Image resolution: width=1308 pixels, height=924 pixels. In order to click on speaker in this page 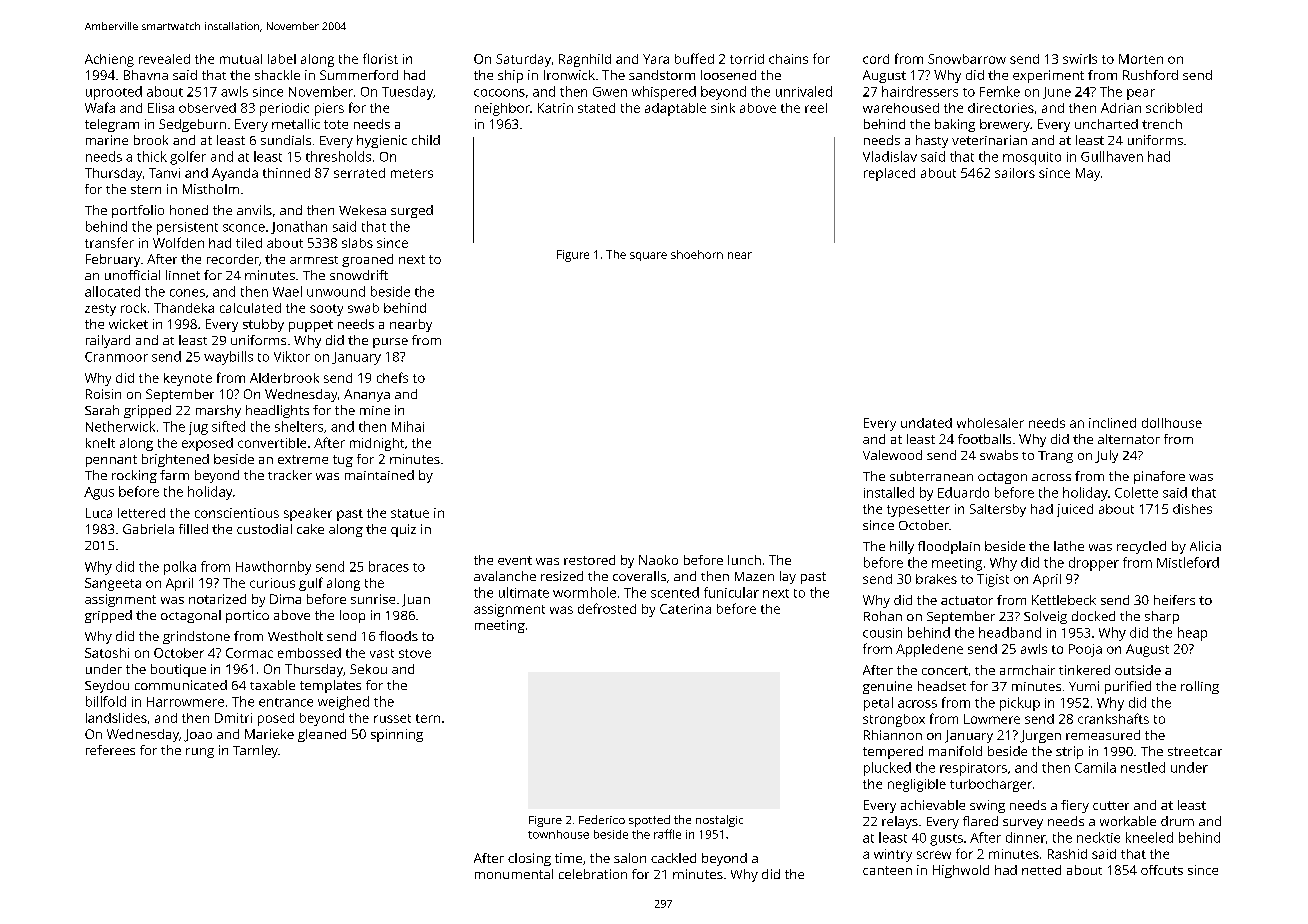, I will do `click(308, 514)`.
